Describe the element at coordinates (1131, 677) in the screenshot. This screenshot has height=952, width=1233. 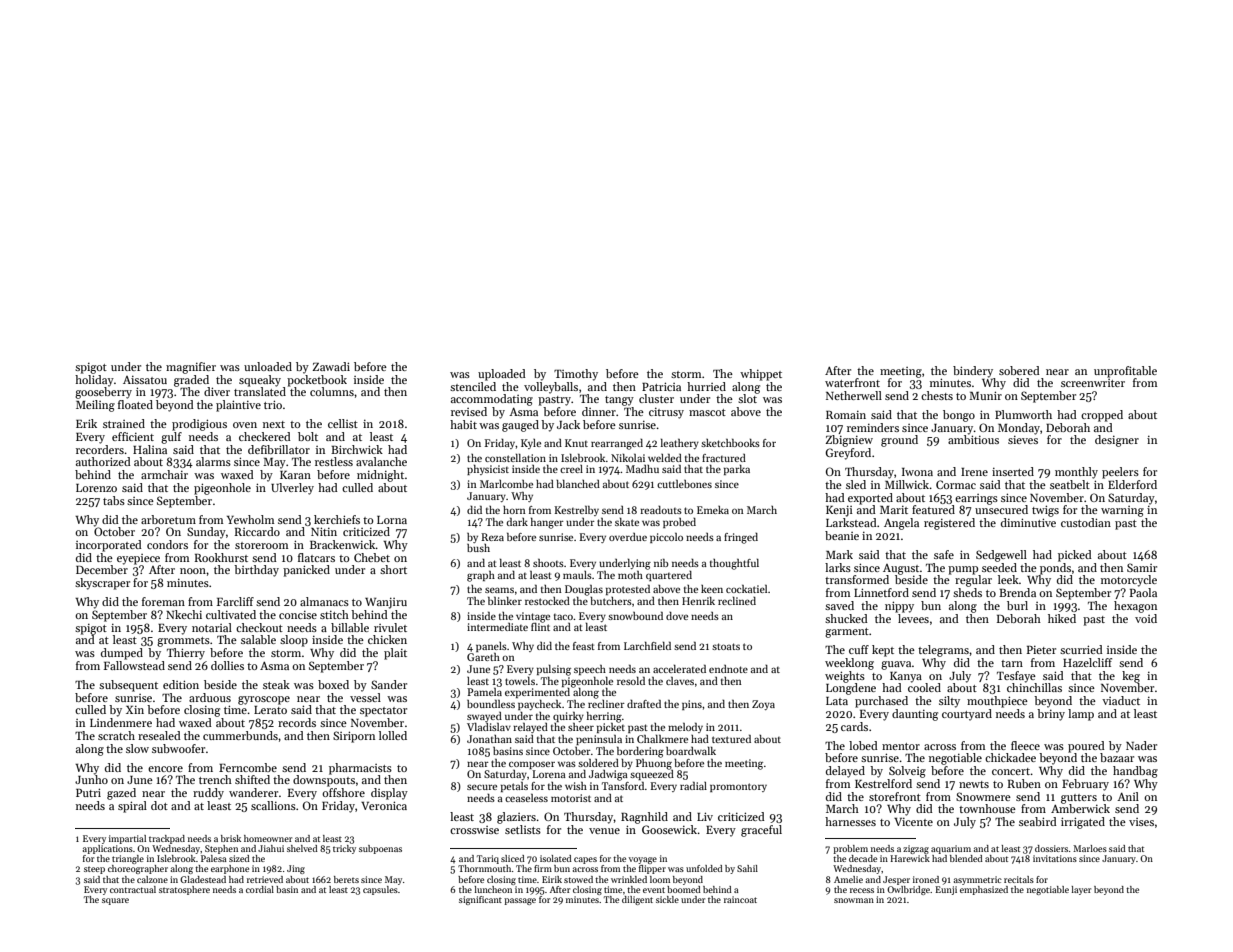
I see `keg` at that location.
